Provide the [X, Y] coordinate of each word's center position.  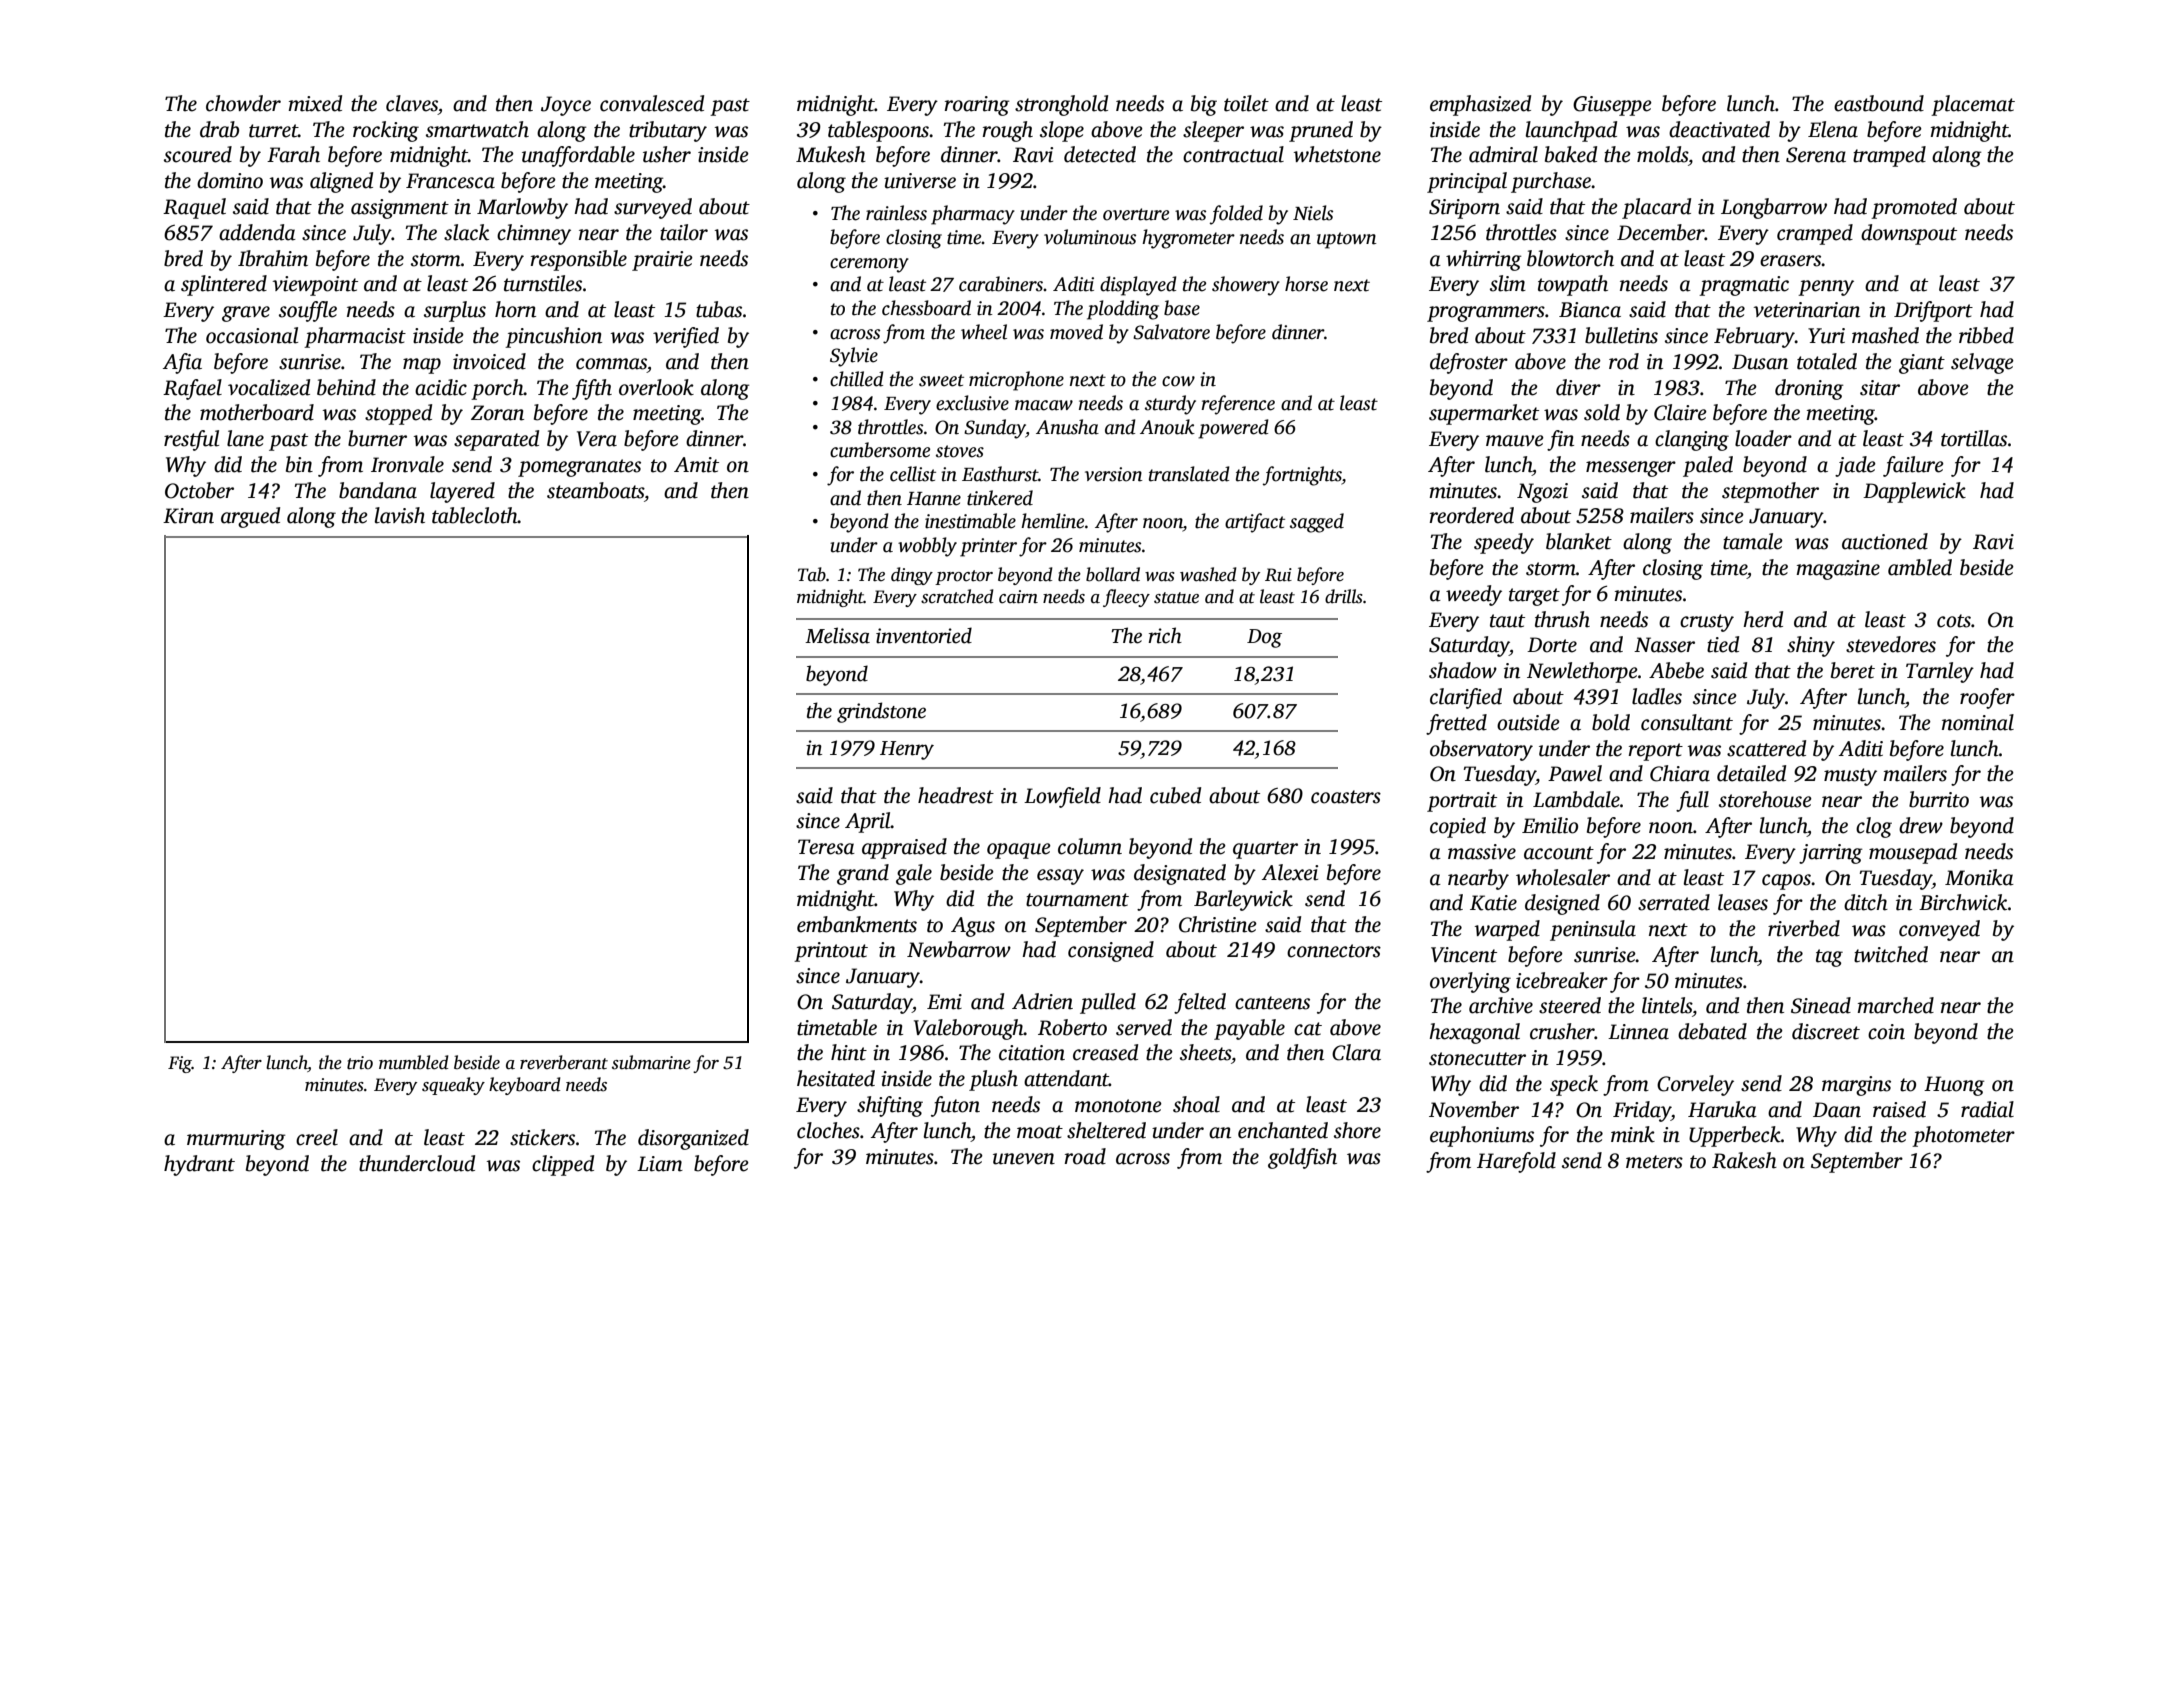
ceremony [869, 265]
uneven [1024, 1159]
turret [273, 131]
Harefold [1516, 1162]
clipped [563, 1165]
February [1754, 337]
